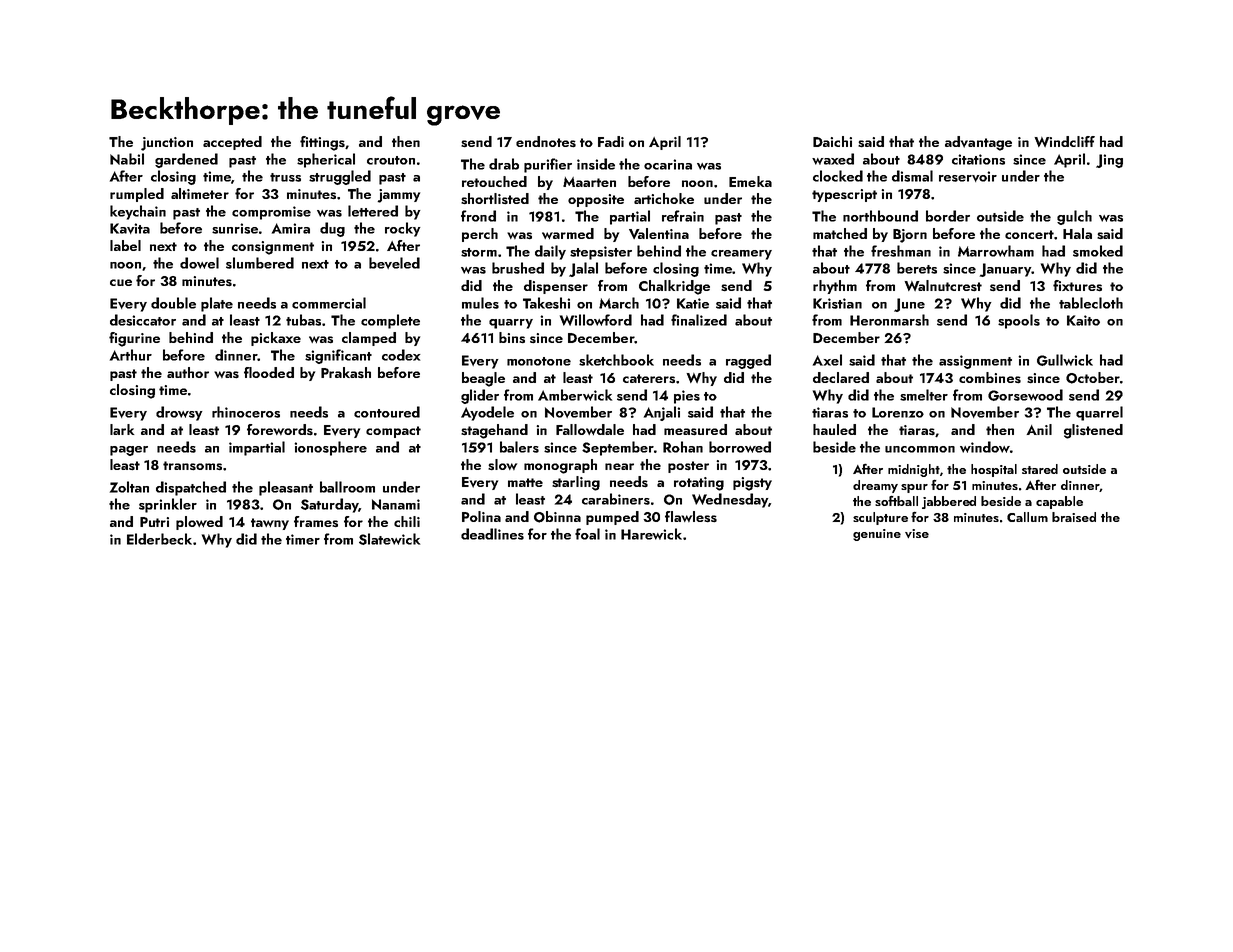 The height and width of the image is (952, 1233). What do you see at coordinates (246, 412) in the image?
I see `rhinoceros` at bounding box center [246, 412].
